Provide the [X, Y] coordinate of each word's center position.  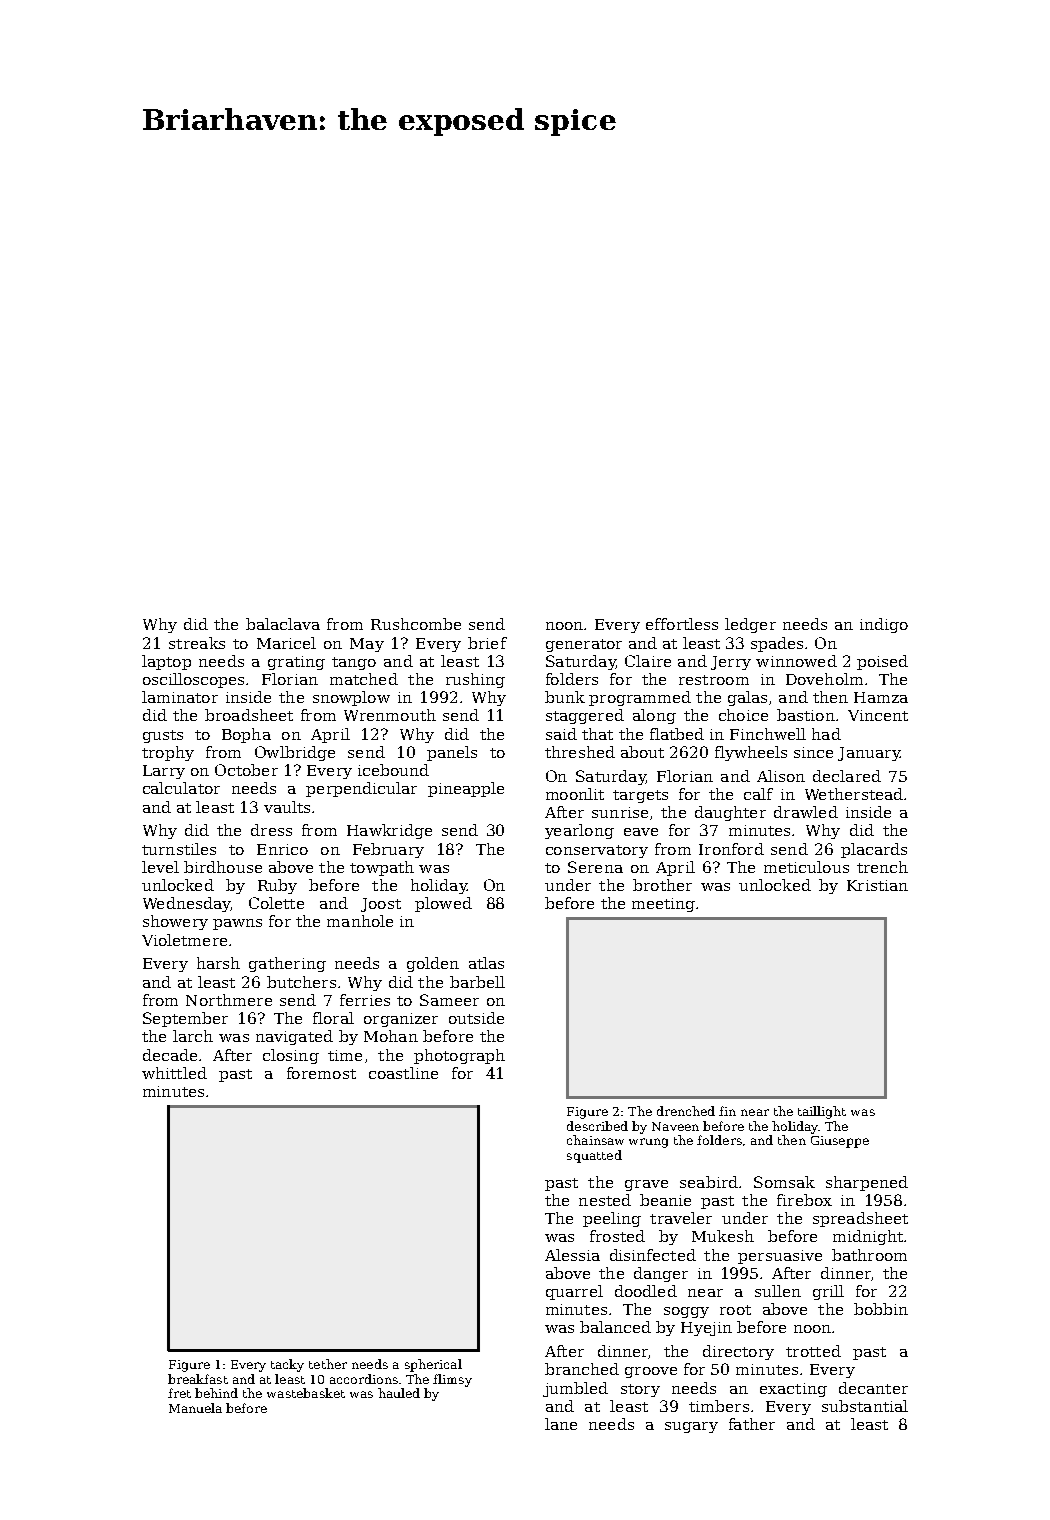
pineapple [466, 789]
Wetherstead [854, 794]
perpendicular [361, 789]
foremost [321, 1073]
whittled [174, 1073]
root [735, 1310]
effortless [682, 624]
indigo [884, 625]
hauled [399, 1393]
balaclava [283, 624]
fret [179, 1393]
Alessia [572, 1255]
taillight [822, 1112]
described [597, 1126]
